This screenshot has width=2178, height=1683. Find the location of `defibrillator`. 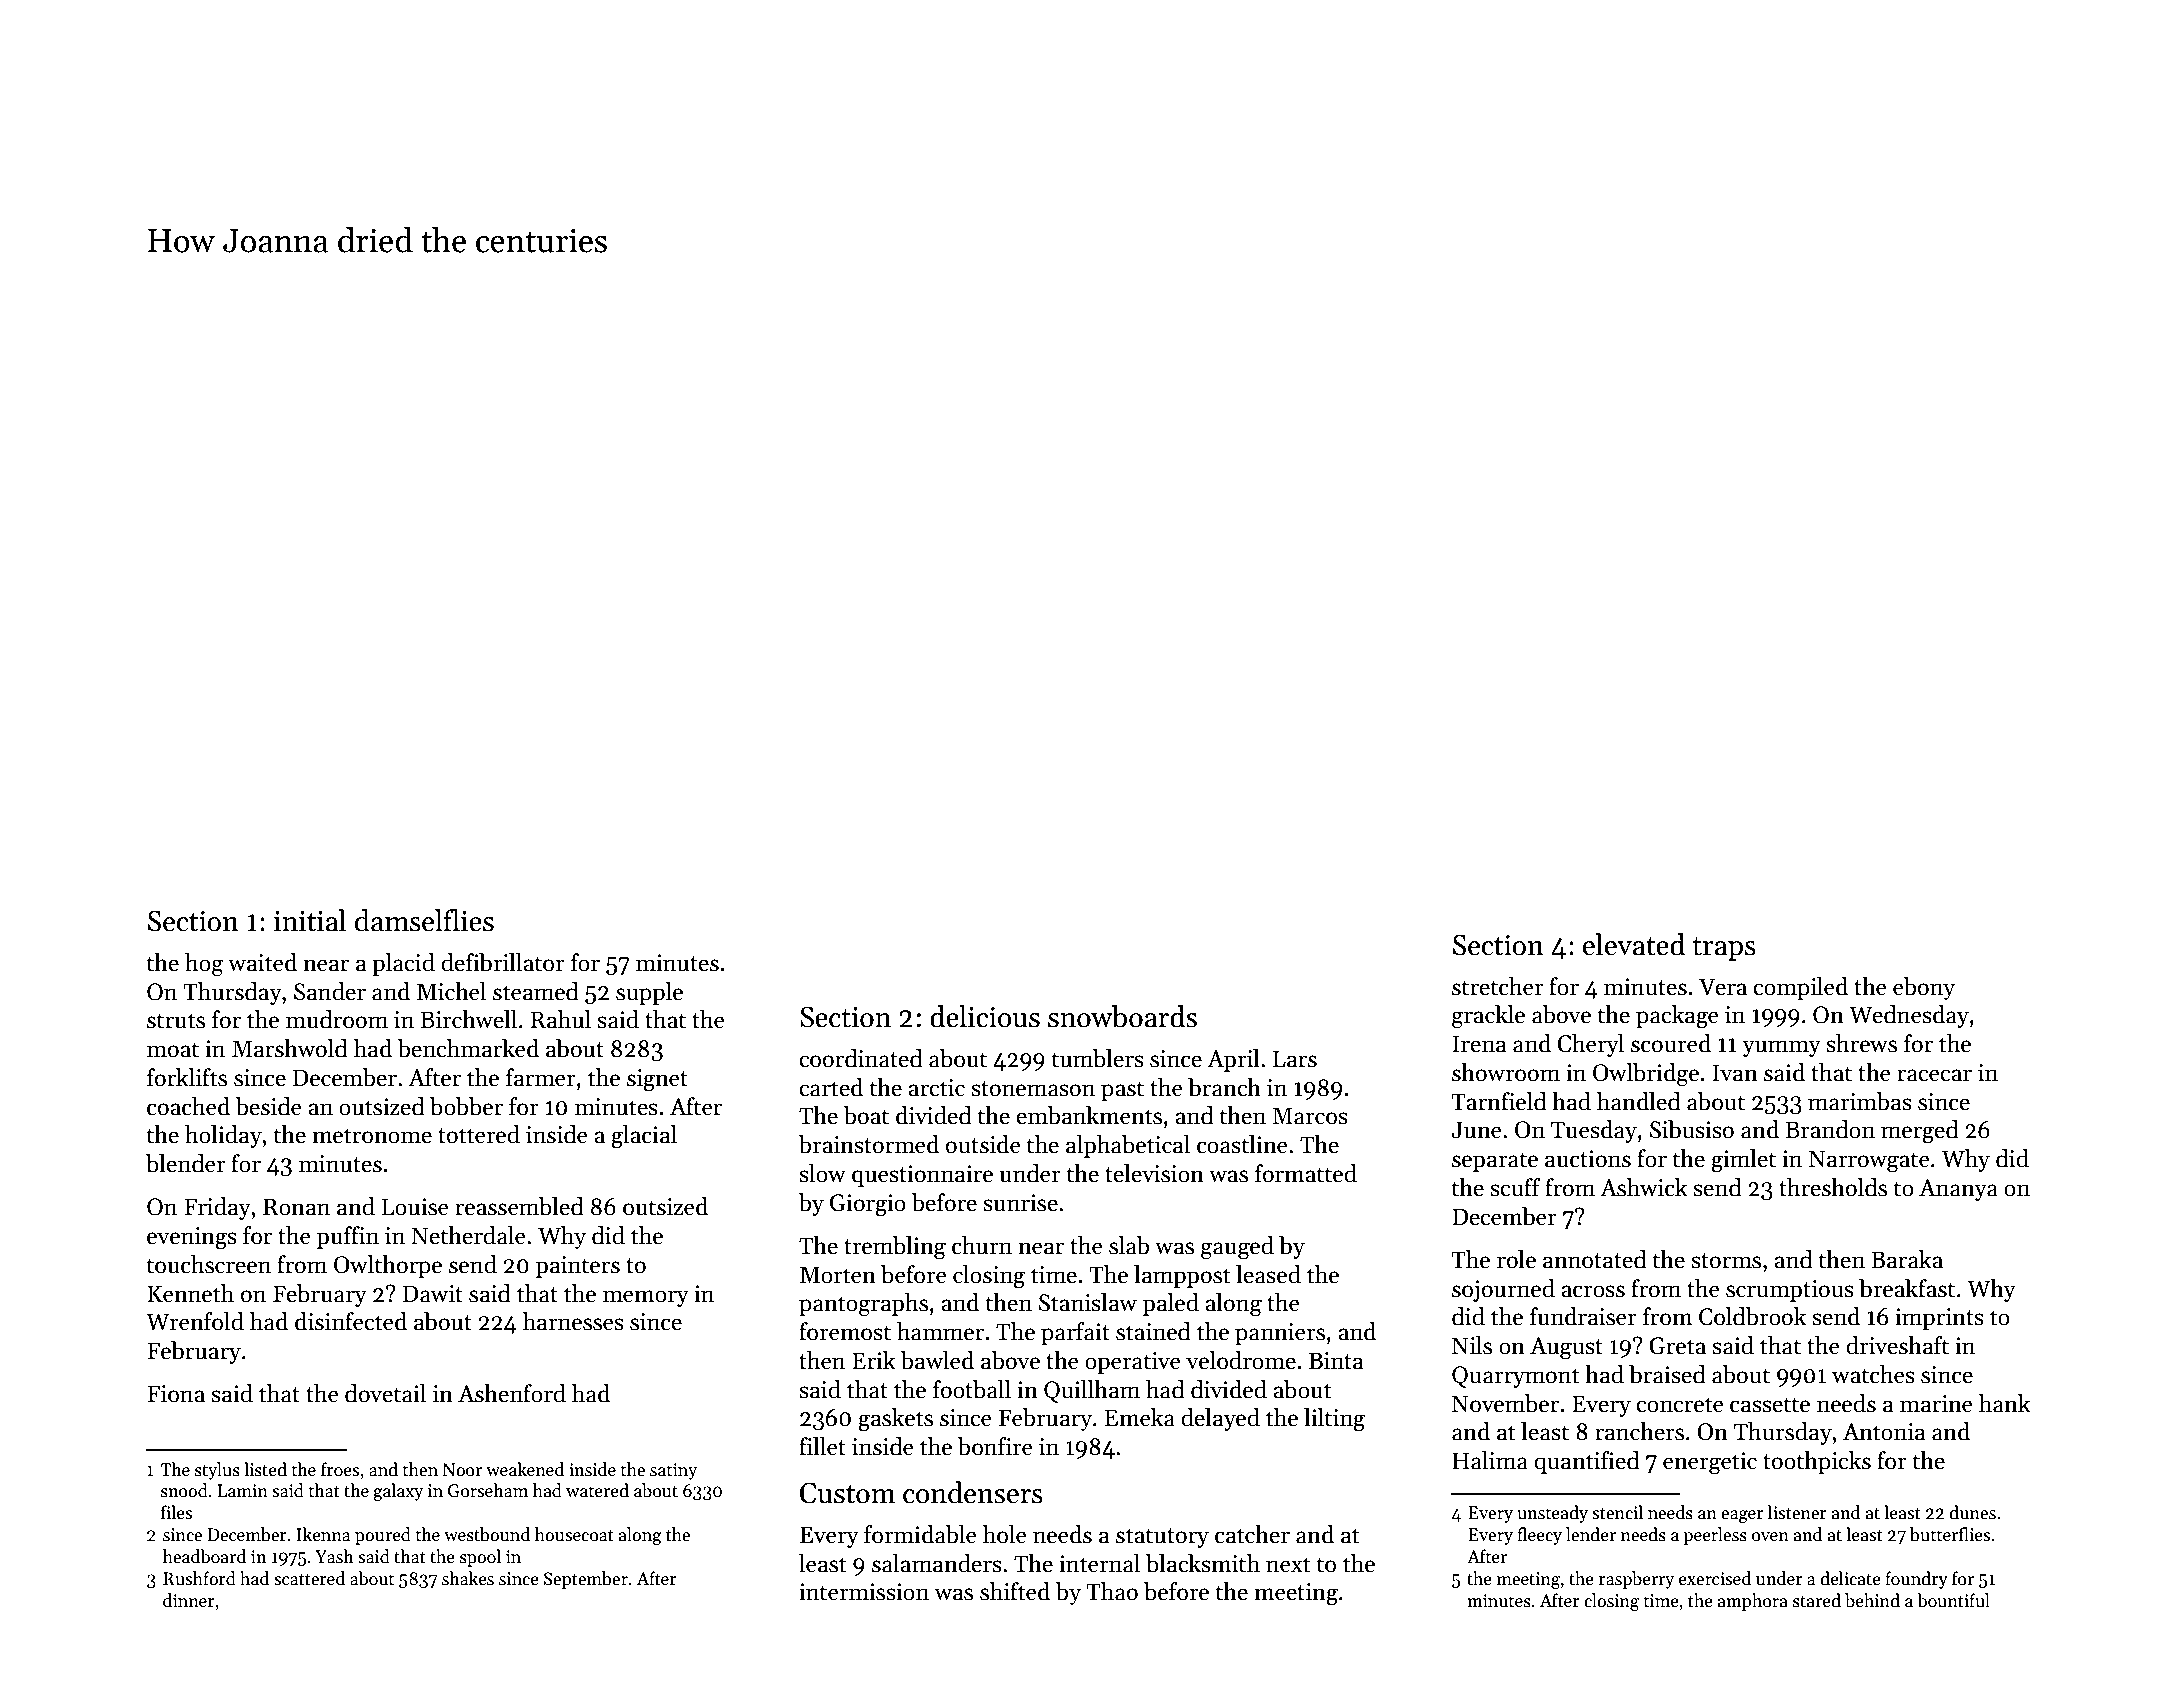

defibrillator is located at coordinates (503, 962).
